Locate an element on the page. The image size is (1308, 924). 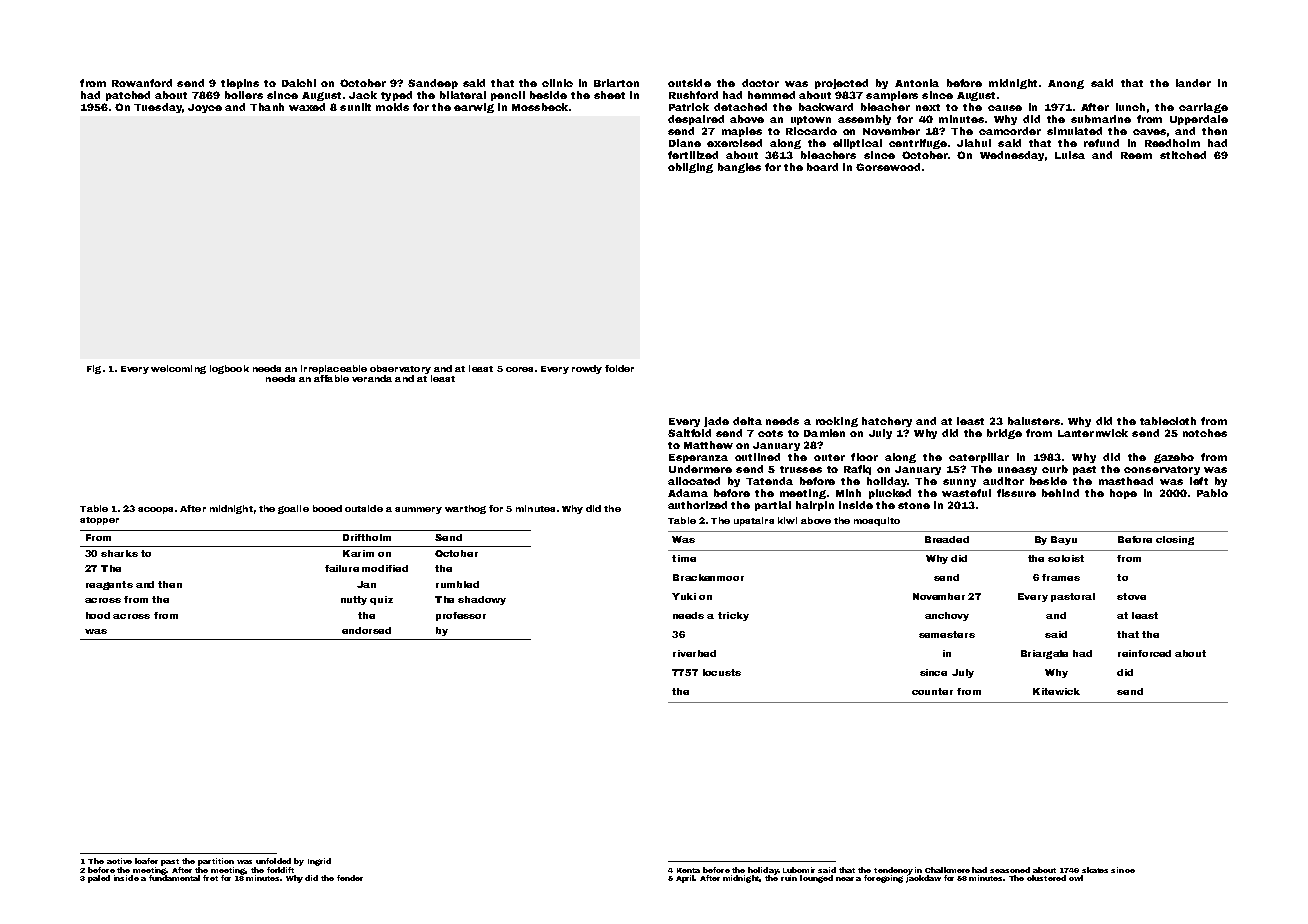
Antonia is located at coordinates (917, 83).
